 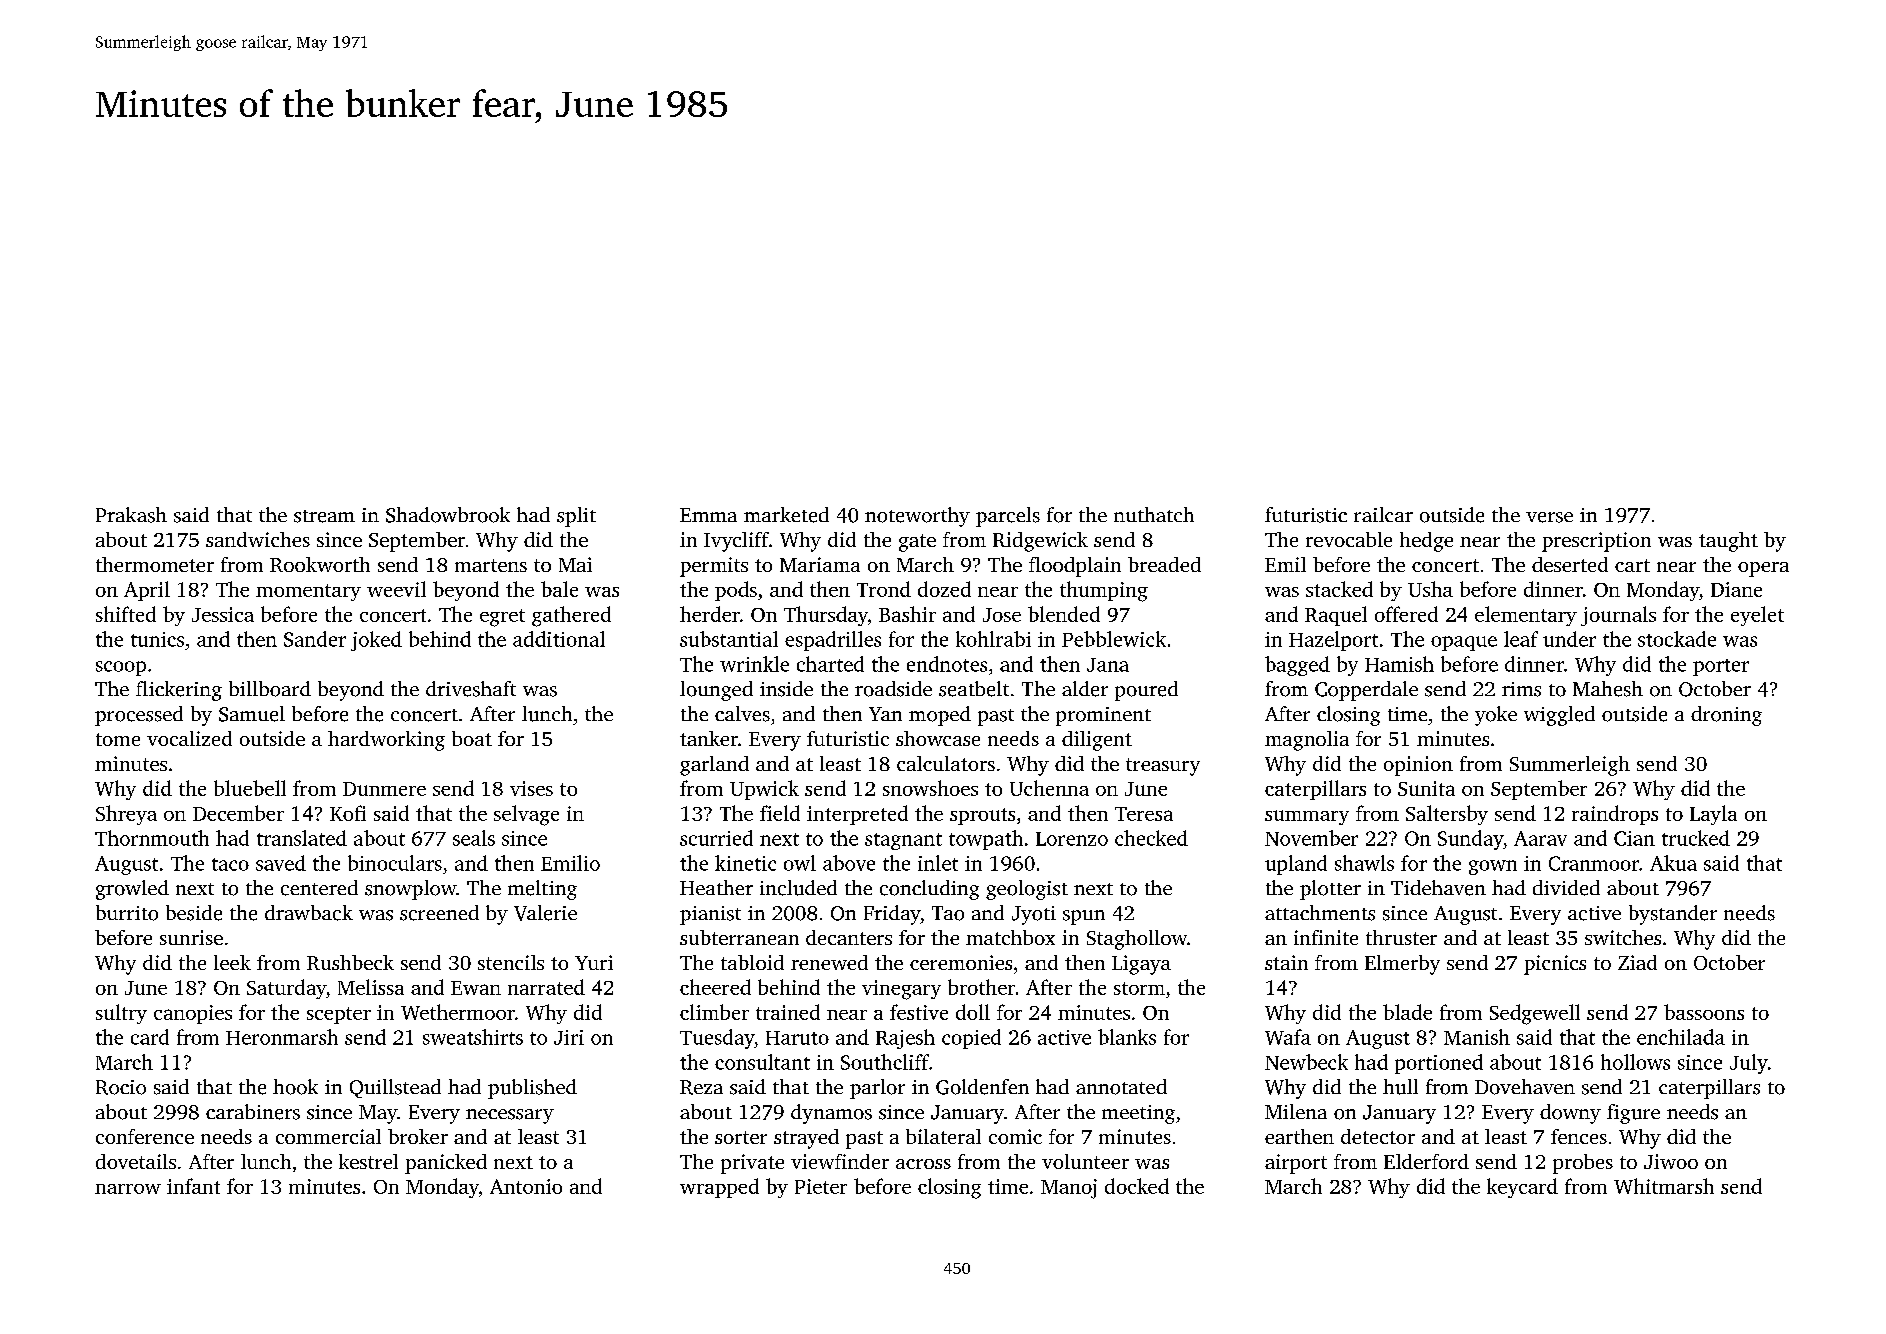 What do you see at coordinates (448, 515) in the screenshot?
I see `Shadowbrook` at bounding box center [448, 515].
